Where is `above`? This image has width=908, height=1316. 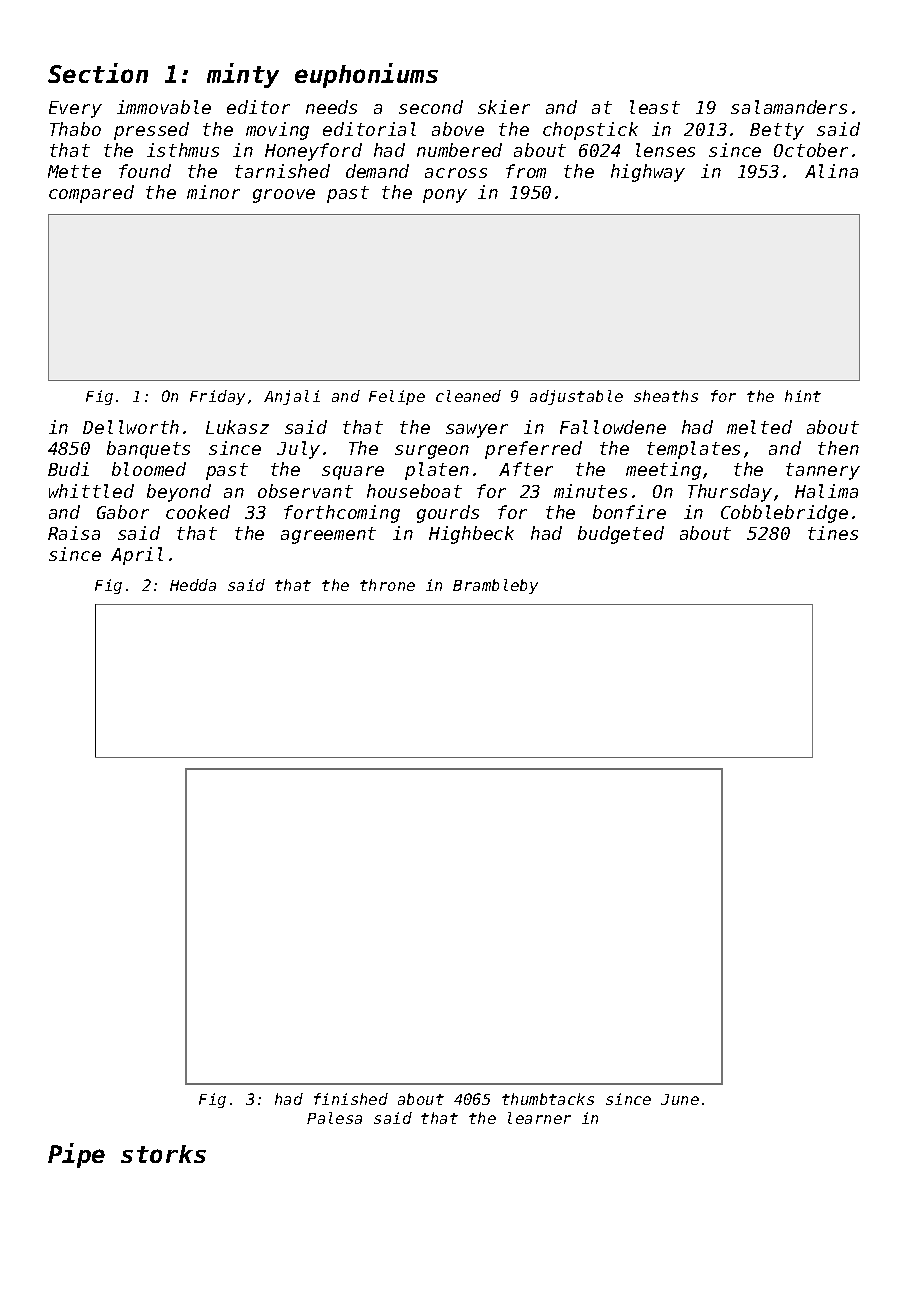 above is located at coordinates (458, 129).
